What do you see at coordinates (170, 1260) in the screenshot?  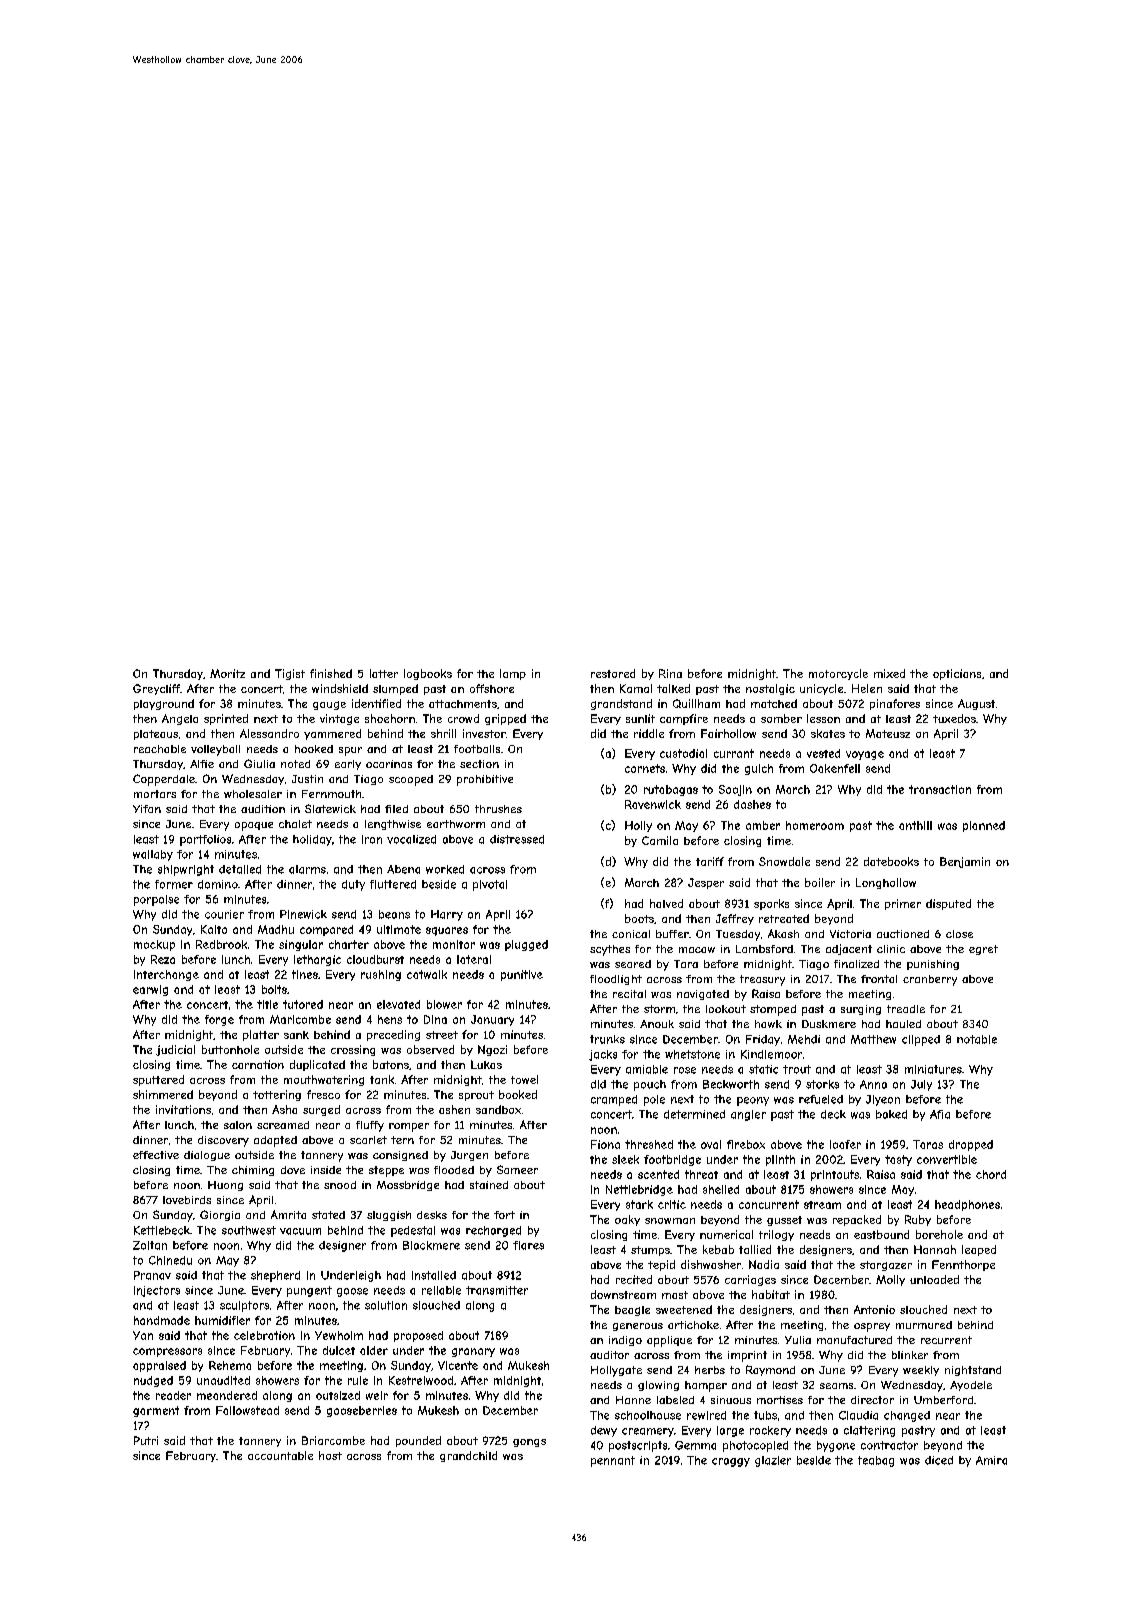 I see `Chinedu` at bounding box center [170, 1260].
